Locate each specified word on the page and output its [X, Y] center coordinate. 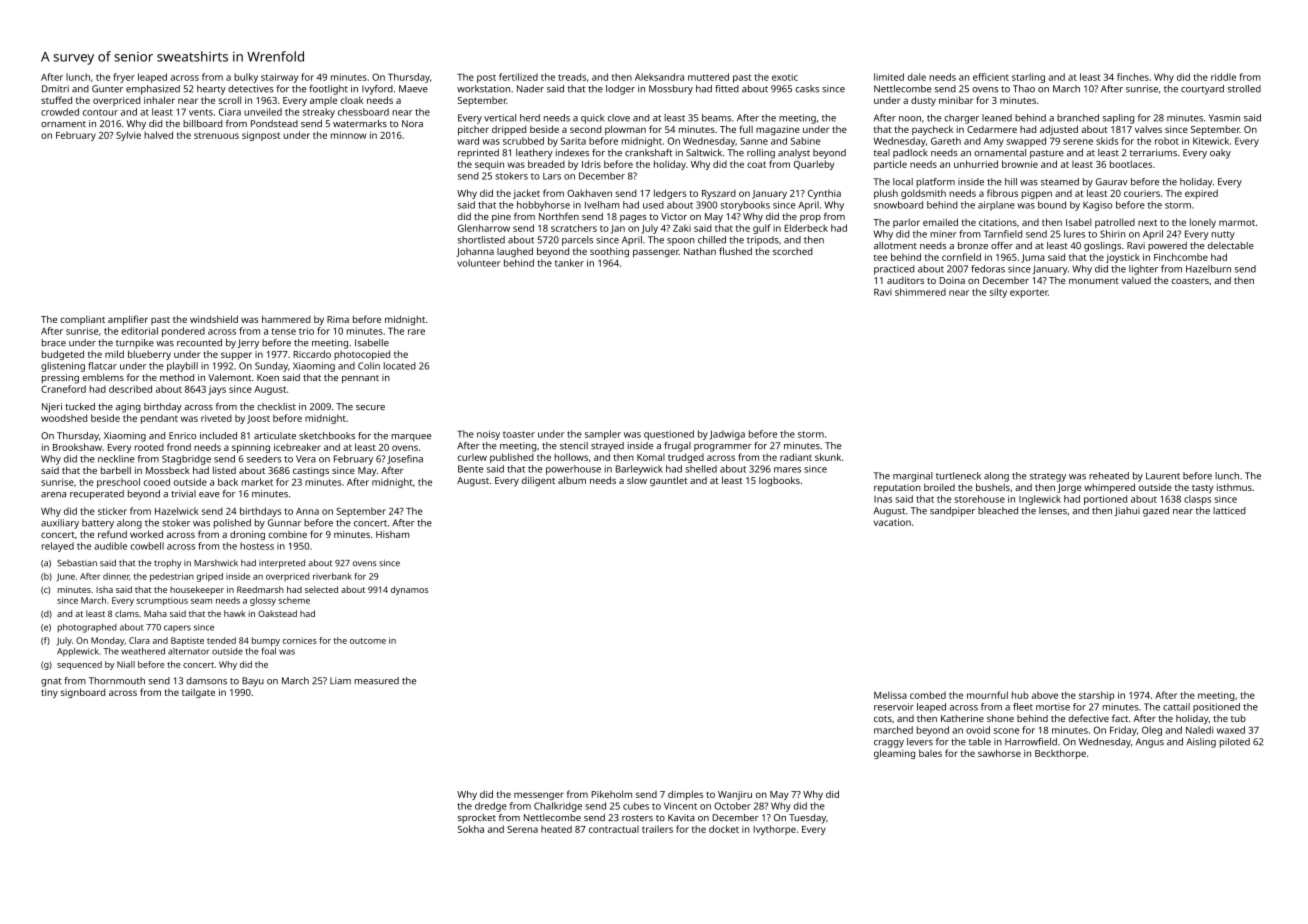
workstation [483, 89]
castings [311, 472]
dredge [491, 807]
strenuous [216, 135]
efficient [991, 77]
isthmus [1234, 487]
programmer [723, 448]
